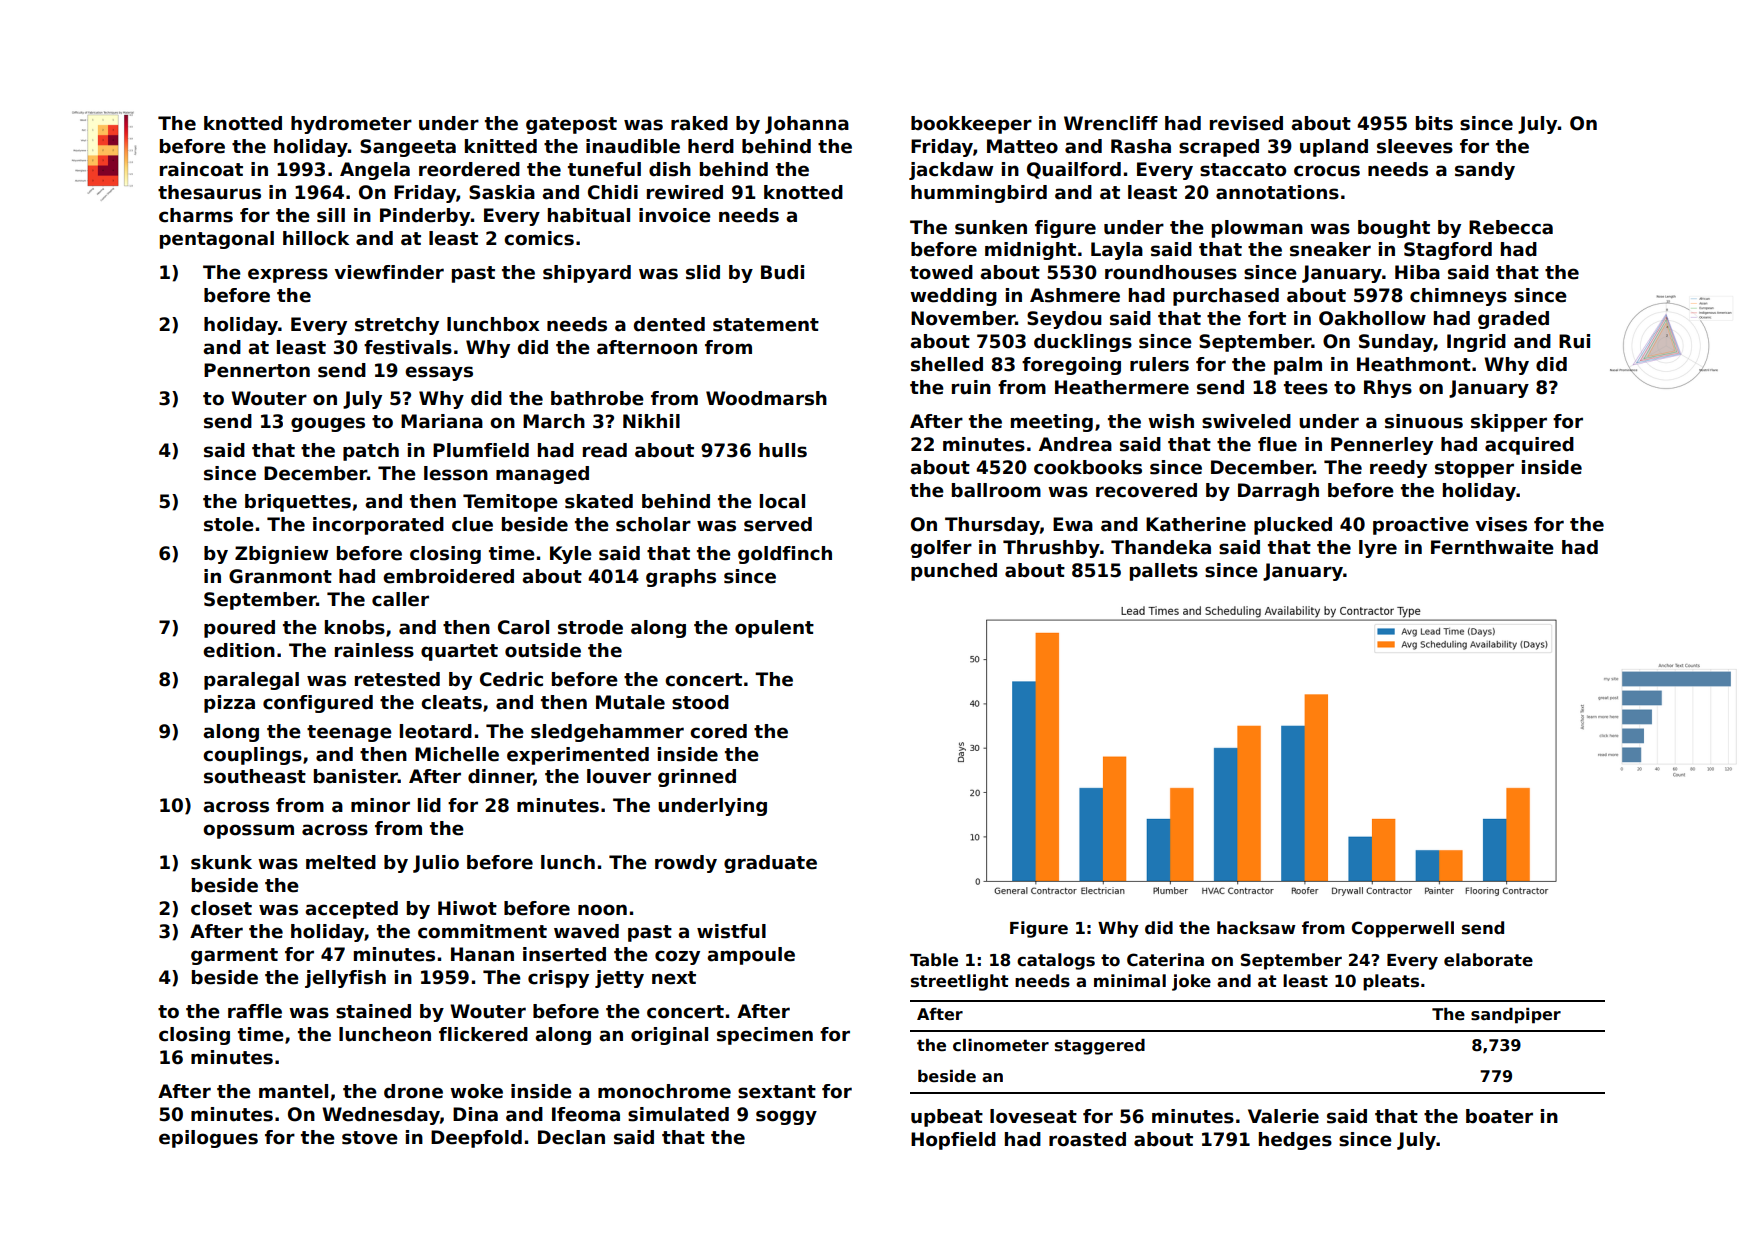 The width and height of the screenshot is (1763, 1247). I want to click on midnight, so click(1030, 251).
